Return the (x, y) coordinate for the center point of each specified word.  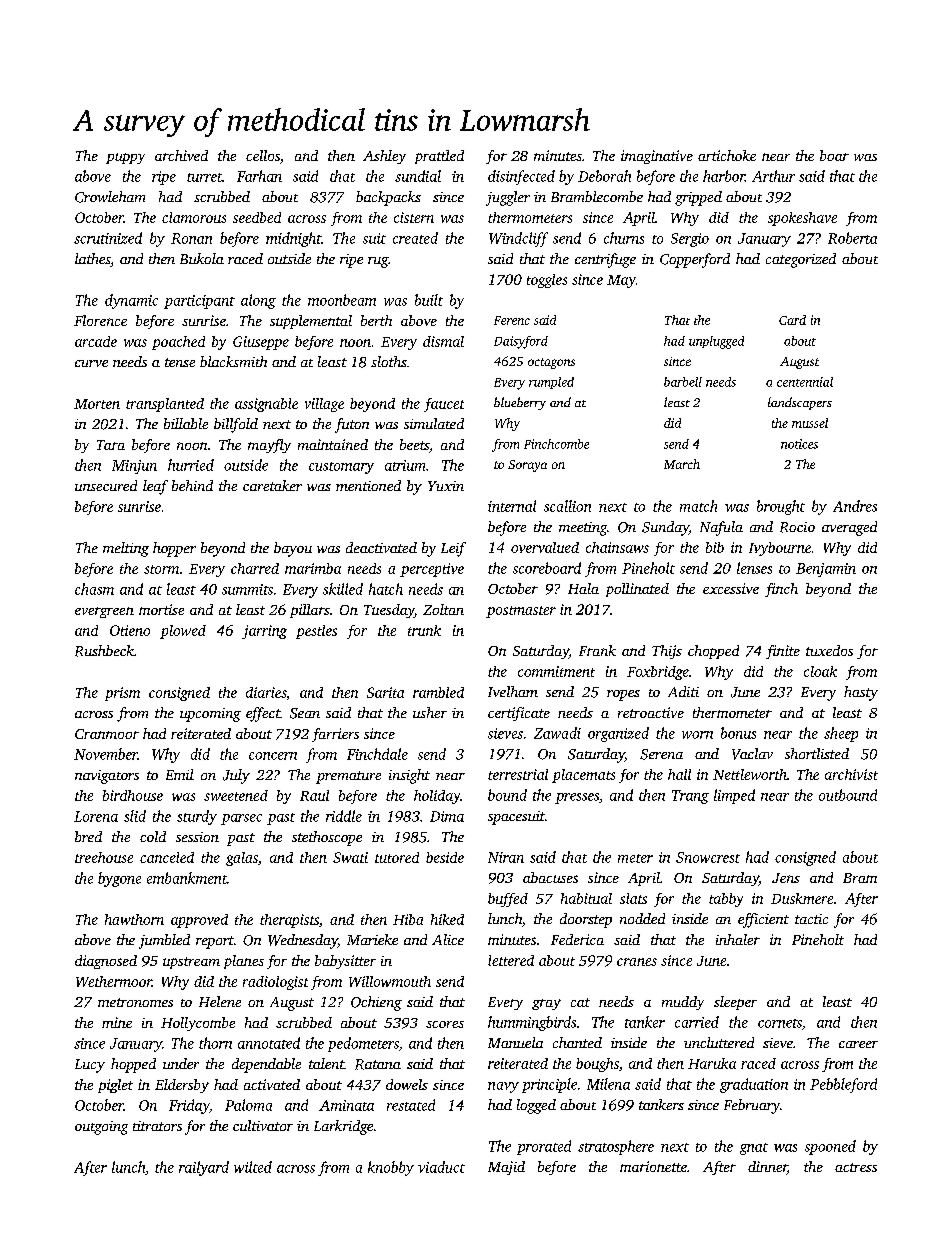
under (181, 1063)
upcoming (210, 715)
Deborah (604, 176)
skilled (343, 589)
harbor (724, 176)
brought (781, 507)
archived (181, 155)
